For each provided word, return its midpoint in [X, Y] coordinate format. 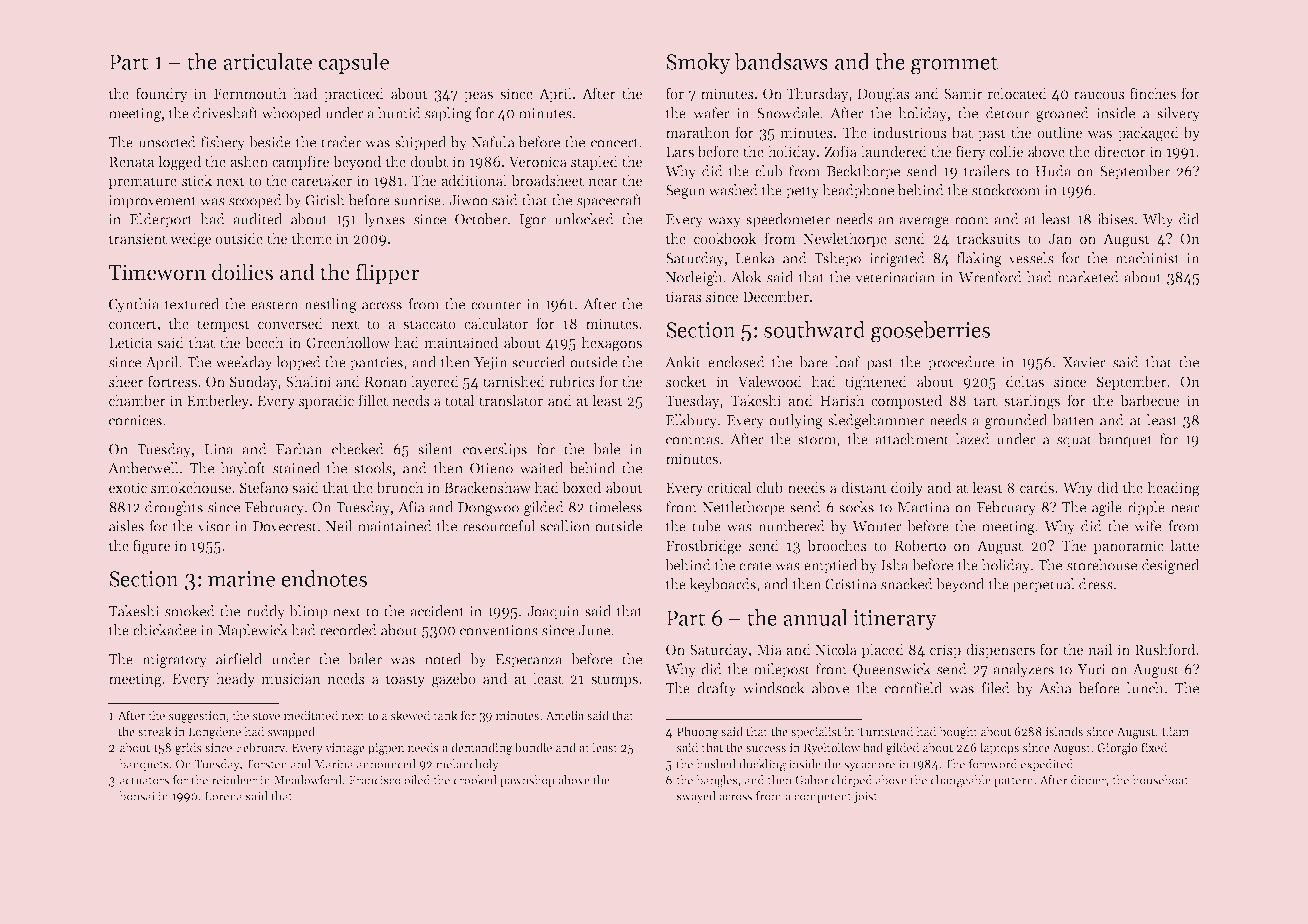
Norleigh [694, 278]
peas [478, 97]
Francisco [375, 780]
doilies [242, 272]
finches [1153, 93]
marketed [1088, 277]
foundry [161, 94]
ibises [1116, 219]
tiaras [683, 296]
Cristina [850, 584]
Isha [894, 565]
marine [241, 579]
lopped [298, 363]
